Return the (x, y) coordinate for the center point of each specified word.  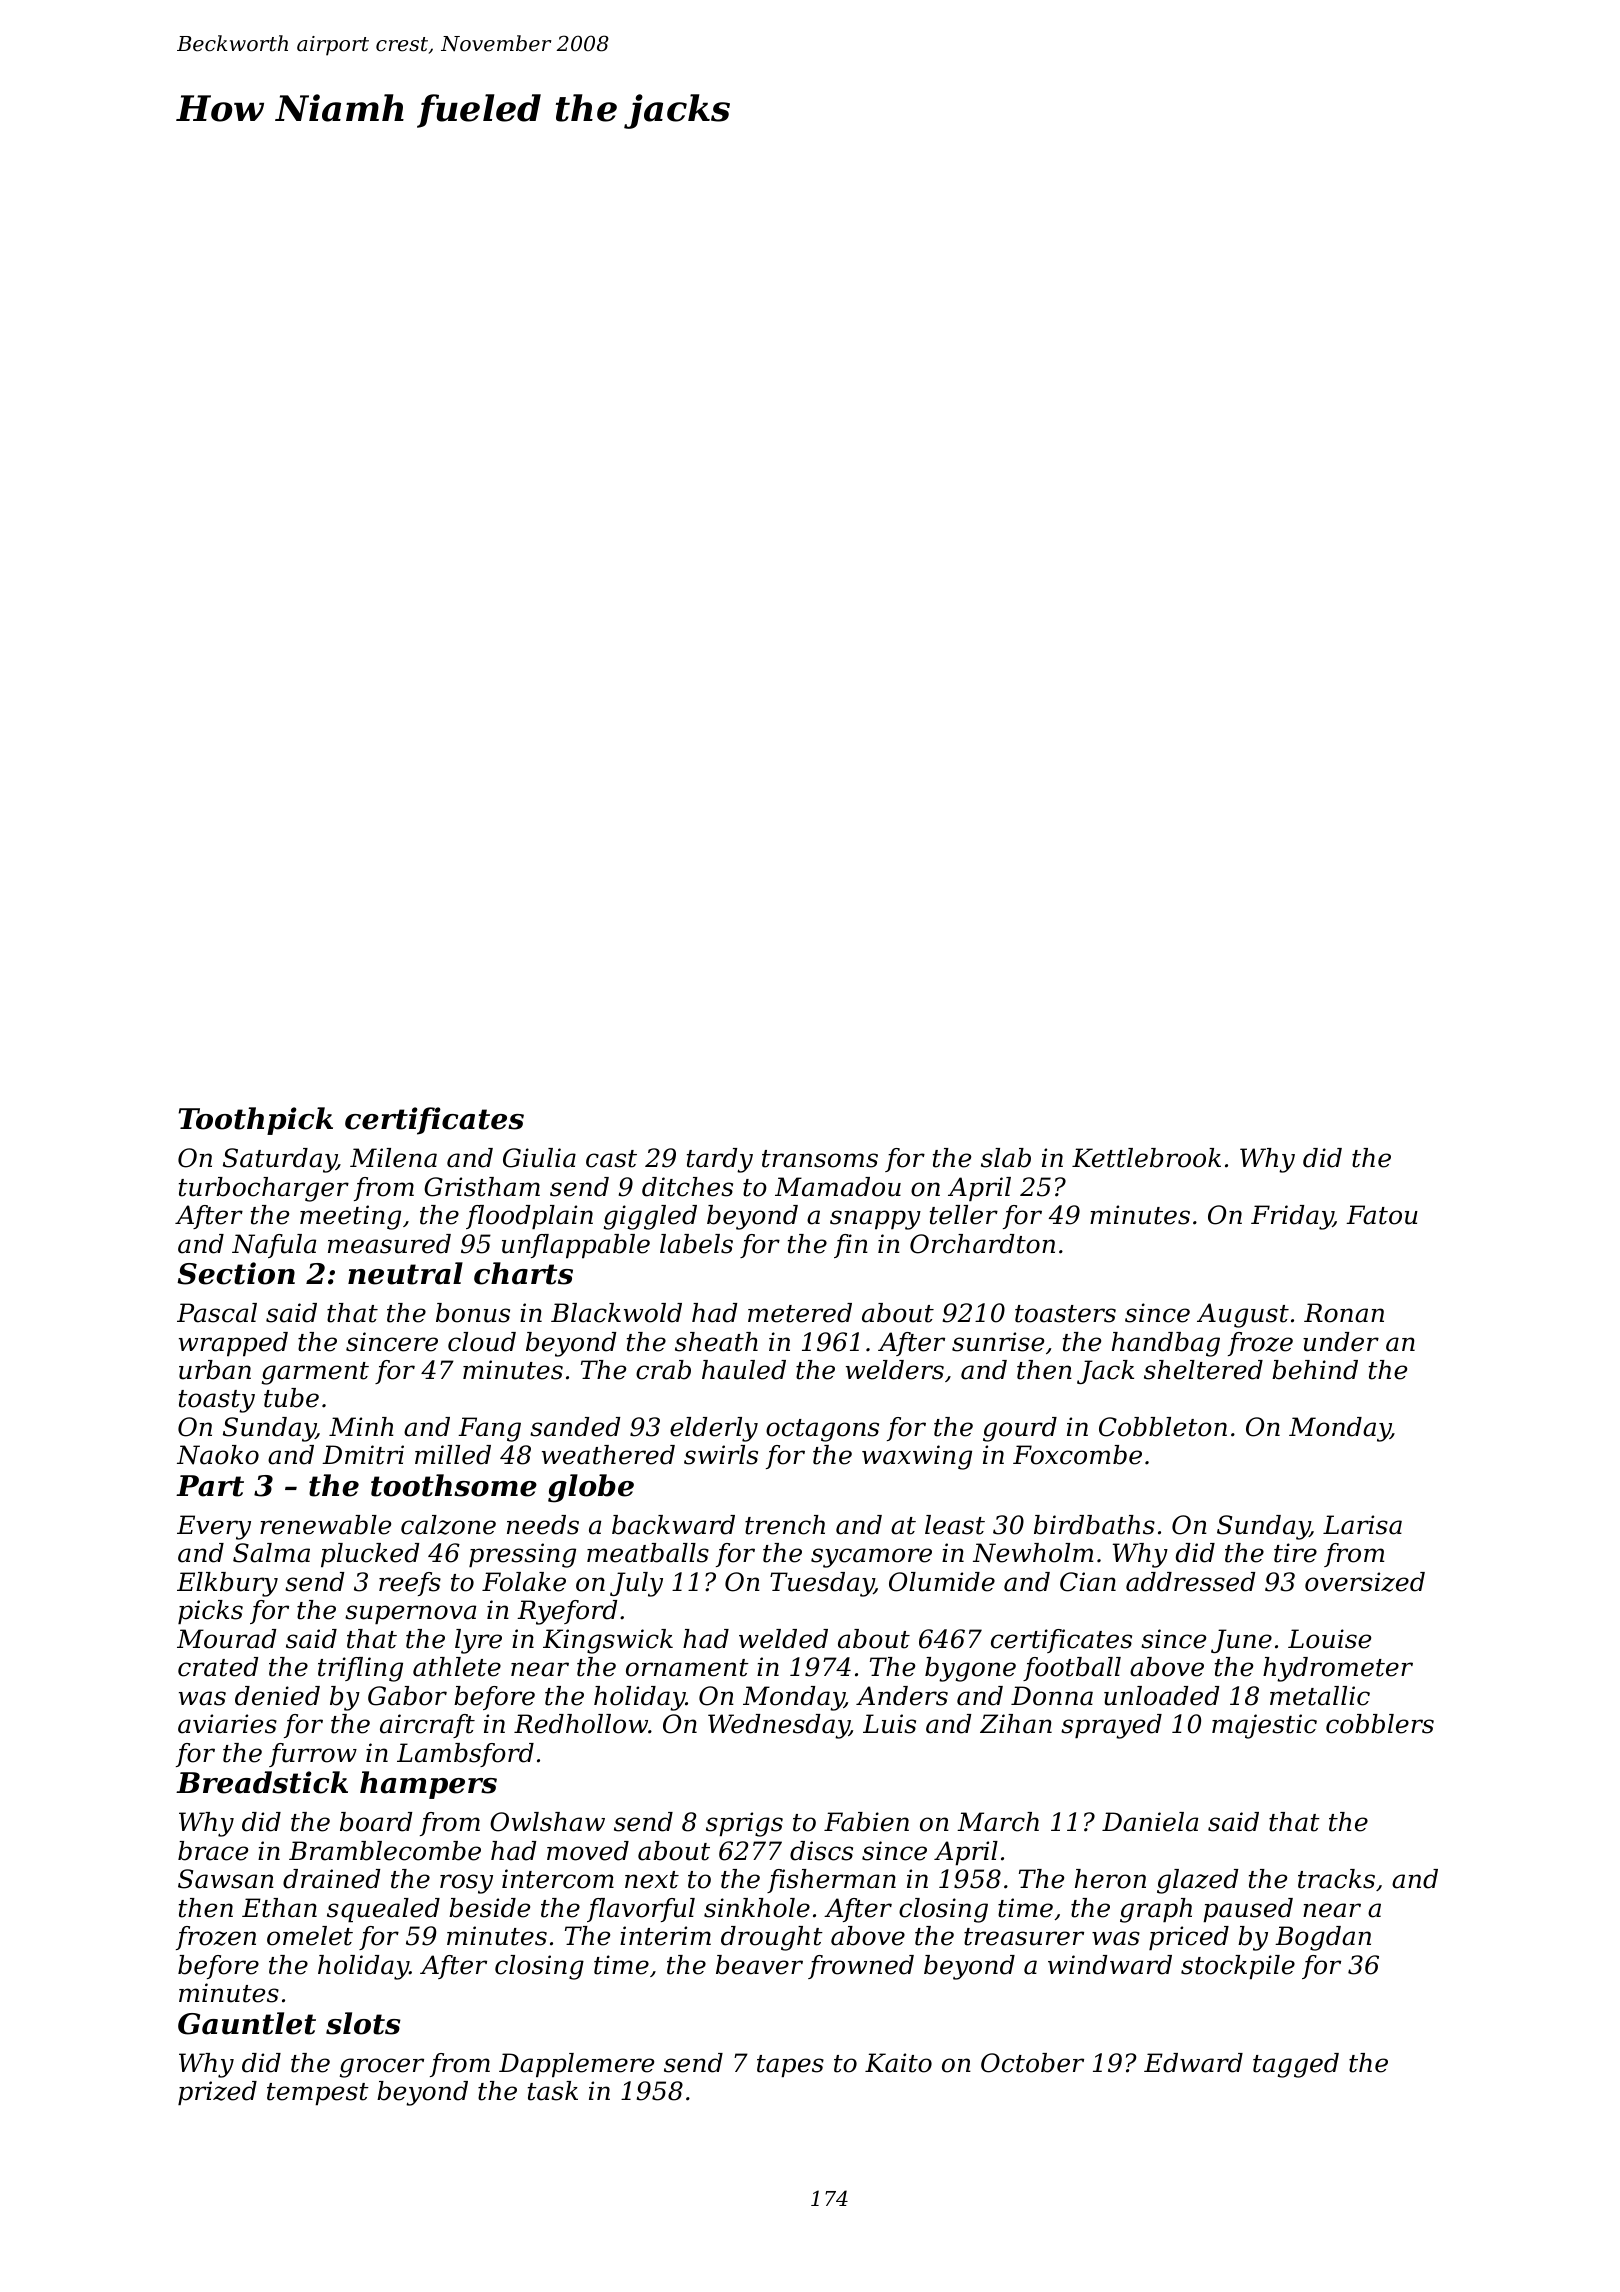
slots (363, 2023)
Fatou (1382, 1215)
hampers (428, 1785)
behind (1315, 1370)
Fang (489, 1429)
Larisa (1362, 1525)
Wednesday (779, 1726)
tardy (720, 1160)
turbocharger (264, 1189)
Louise (1329, 1639)
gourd (1020, 1429)
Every (214, 1527)
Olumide (942, 1582)
